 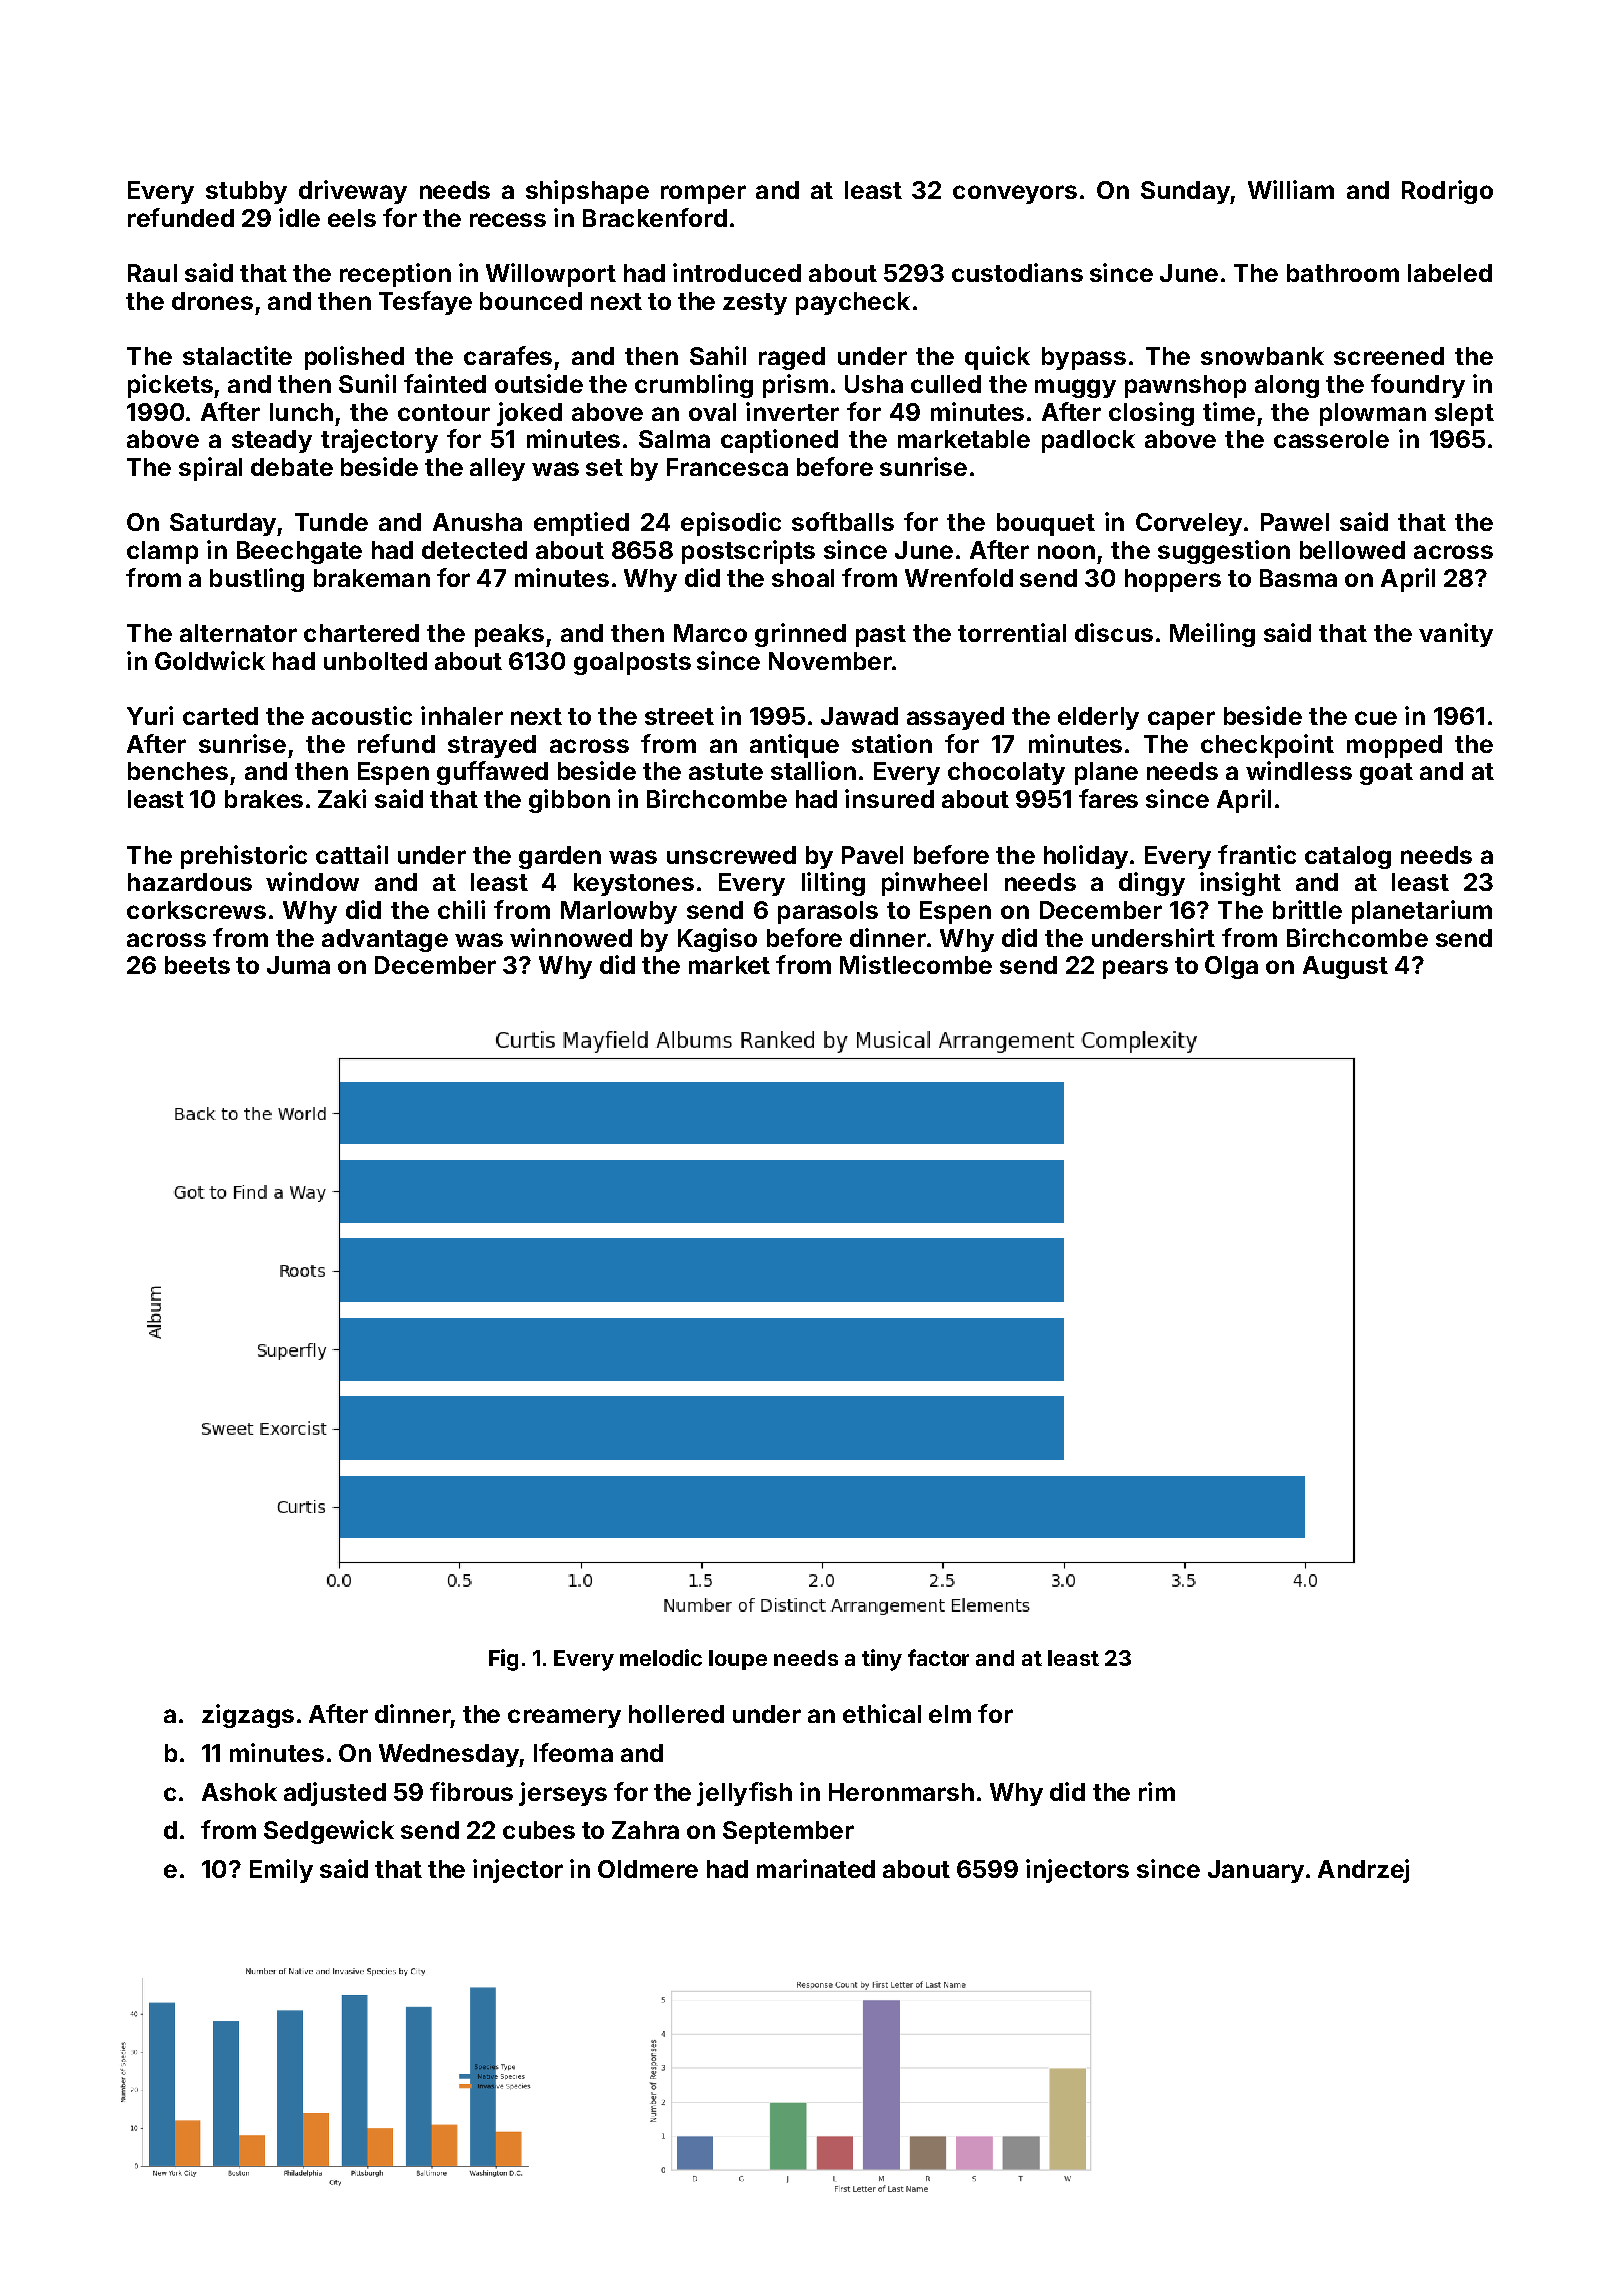 What do you see at coordinates (1450, 273) in the screenshot?
I see `labeled` at bounding box center [1450, 273].
